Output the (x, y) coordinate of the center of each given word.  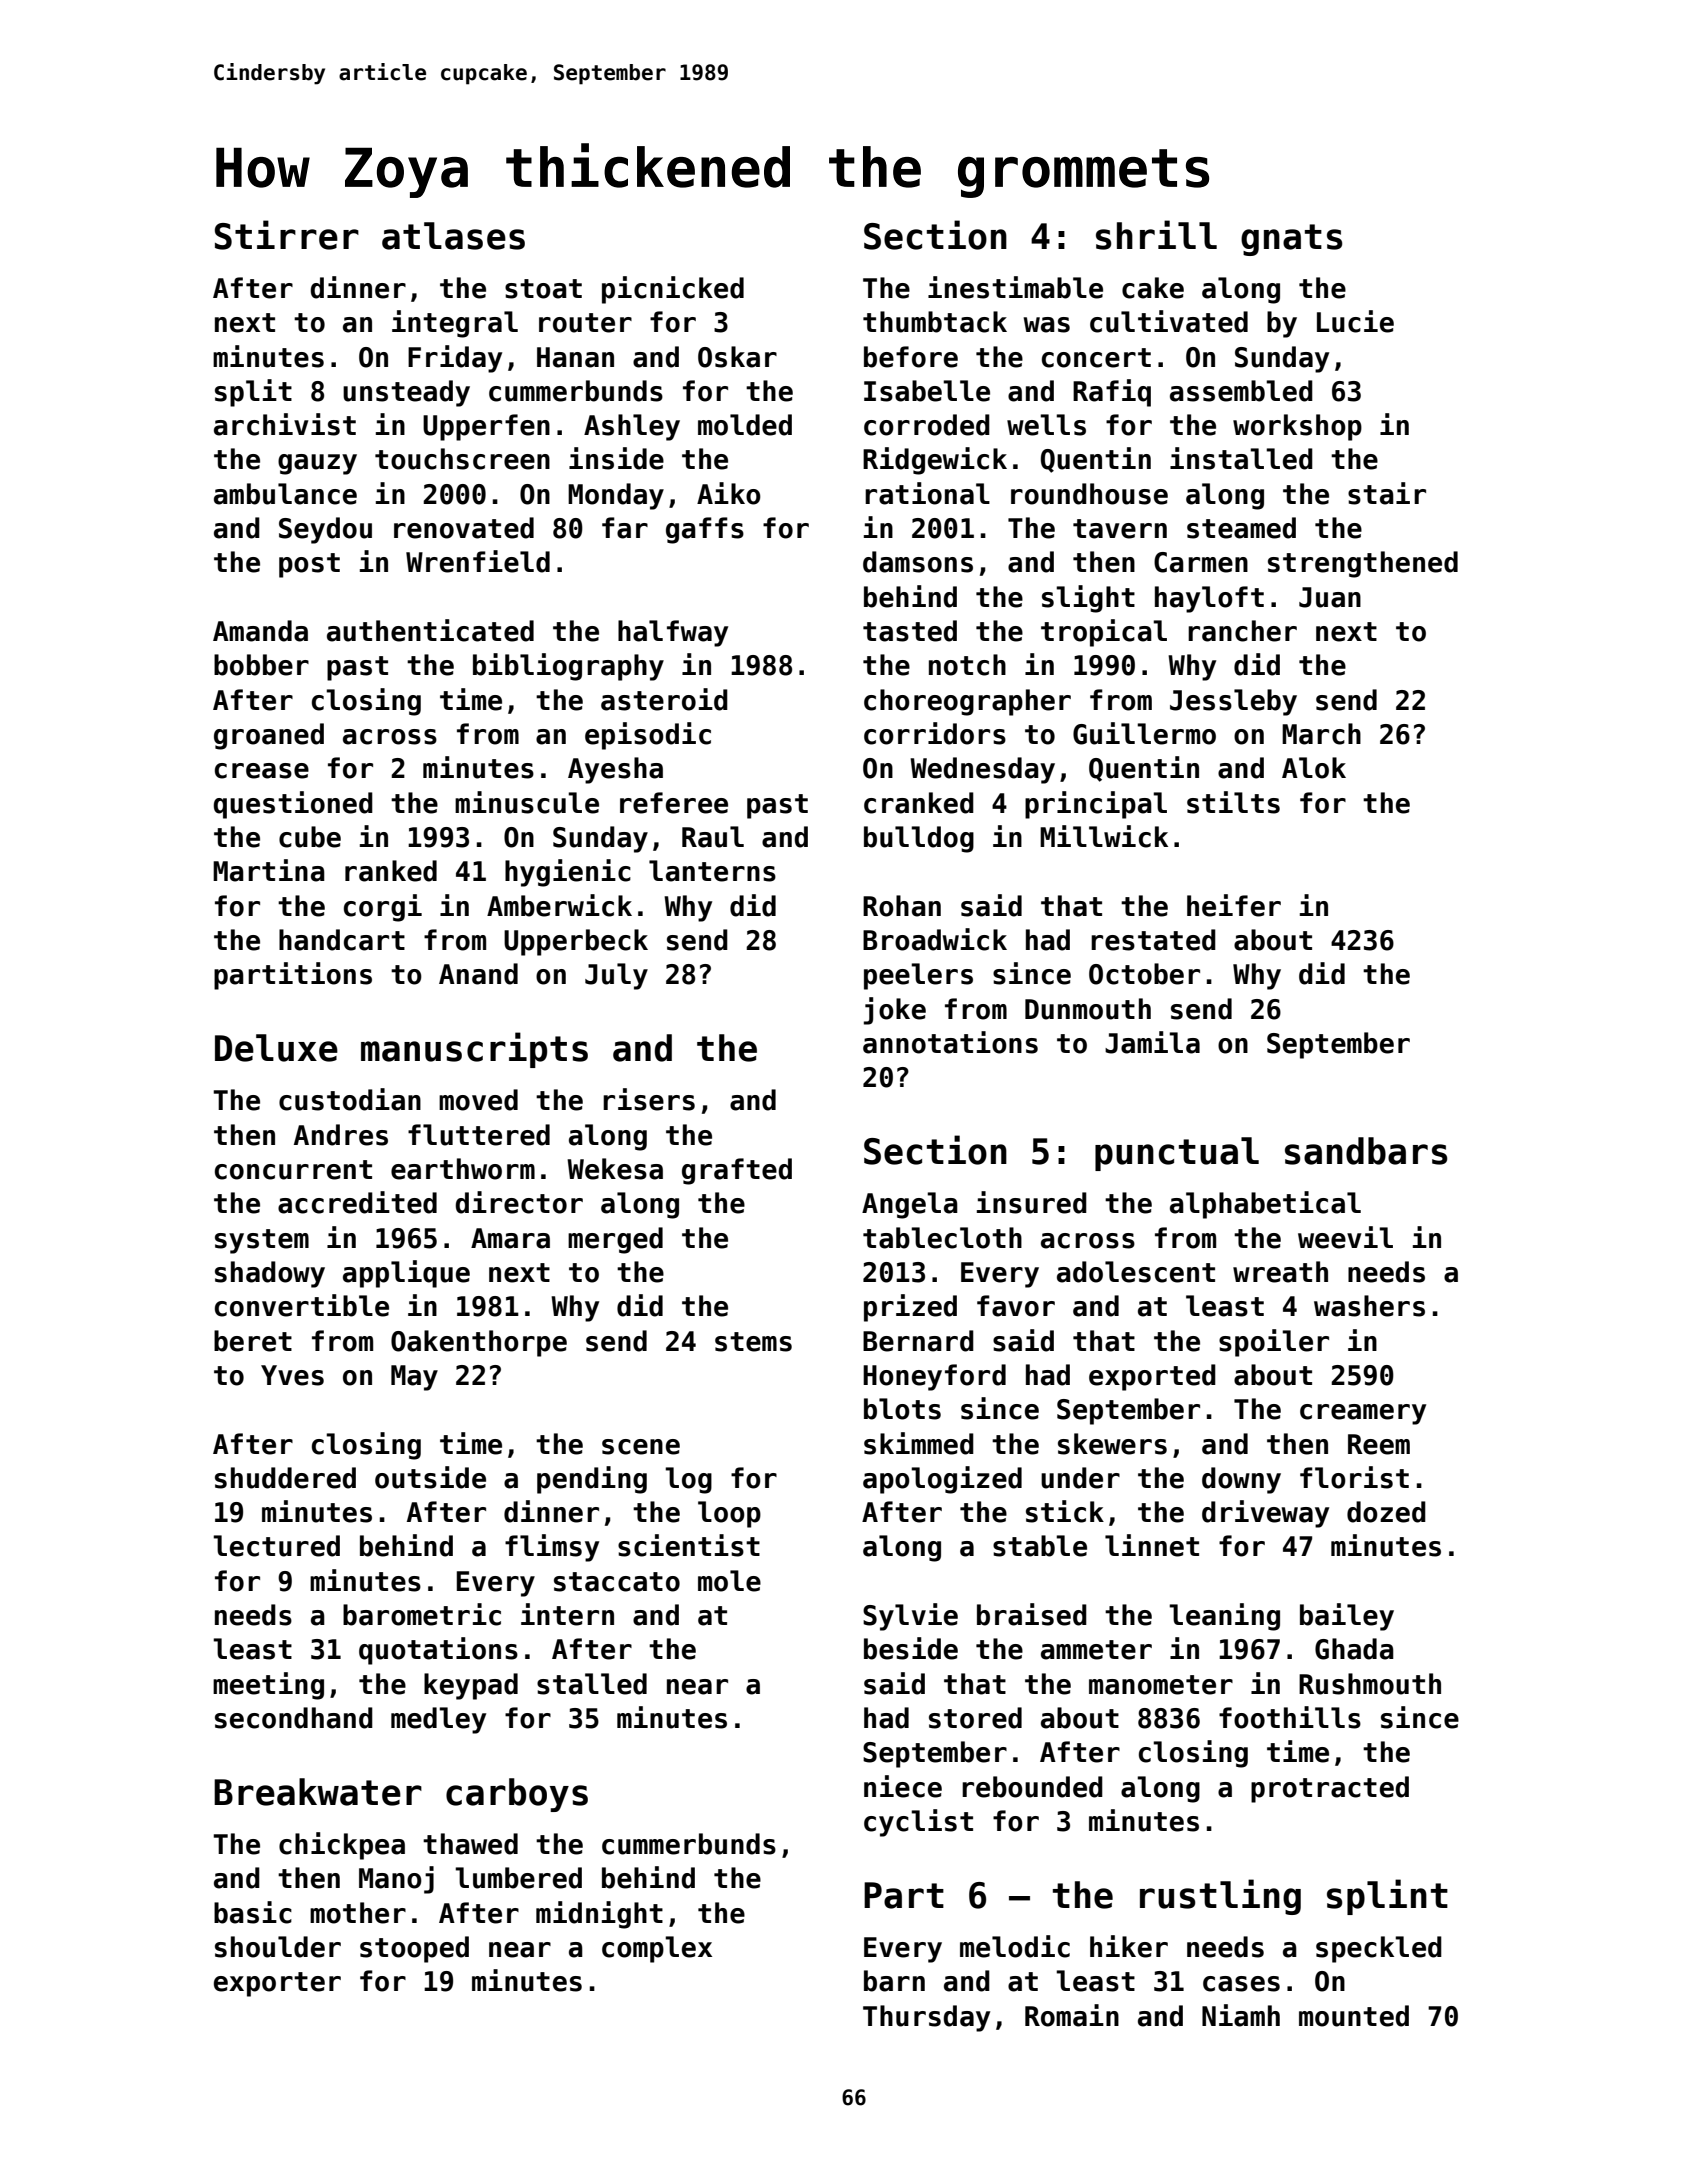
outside (430, 1477)
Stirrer (287, 235)
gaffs (705, 530)
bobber (261, 665)
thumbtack (935, 322)
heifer (1234, 905)
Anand (478, 974)
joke (895, 1011)
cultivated (1169, 321)
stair (1387, 493)
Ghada (1354, 1649)
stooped (414, 1949)
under (1080, 1478)
